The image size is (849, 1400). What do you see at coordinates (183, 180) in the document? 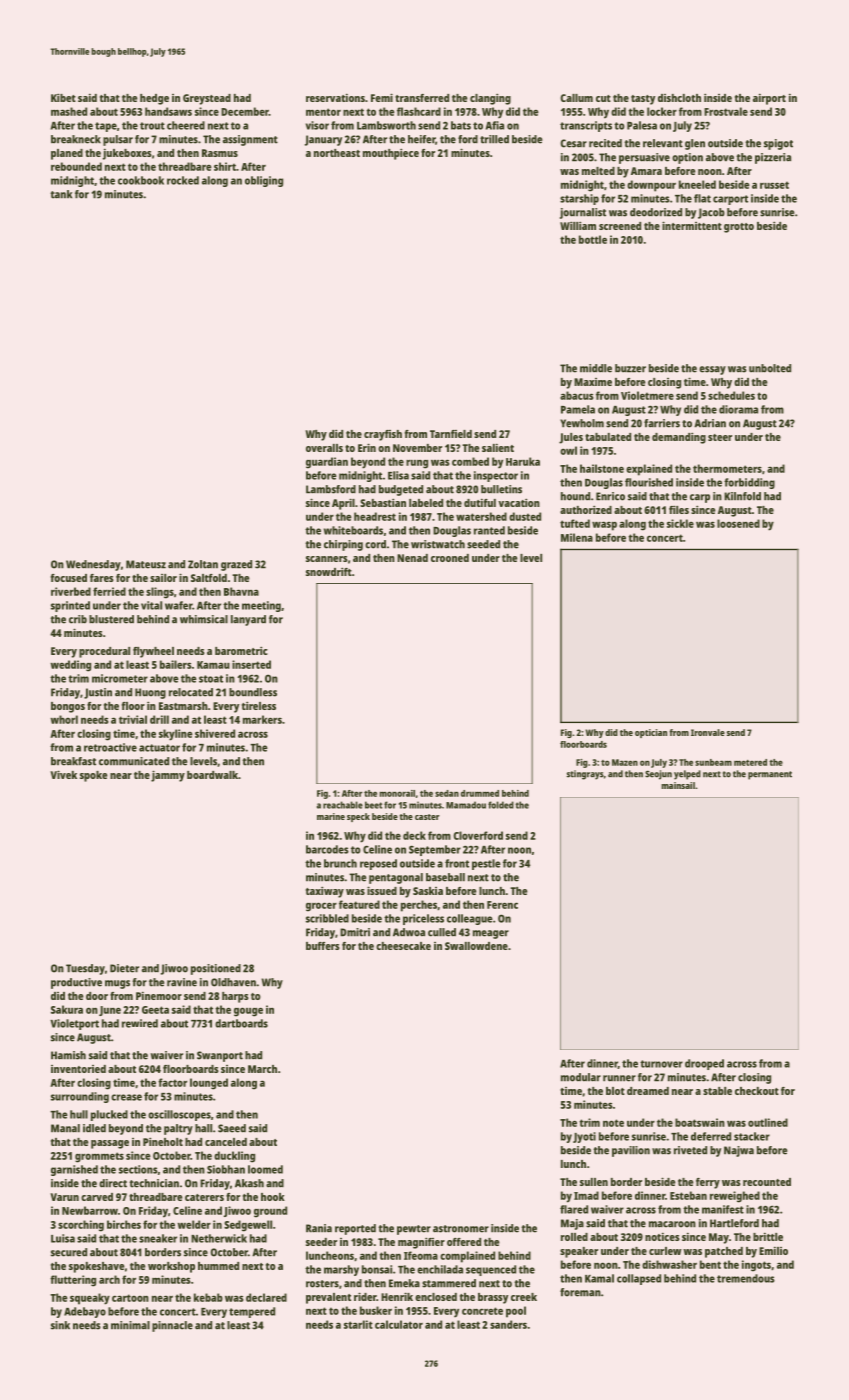
I see `rocked` at bounding box center [183, 180].
